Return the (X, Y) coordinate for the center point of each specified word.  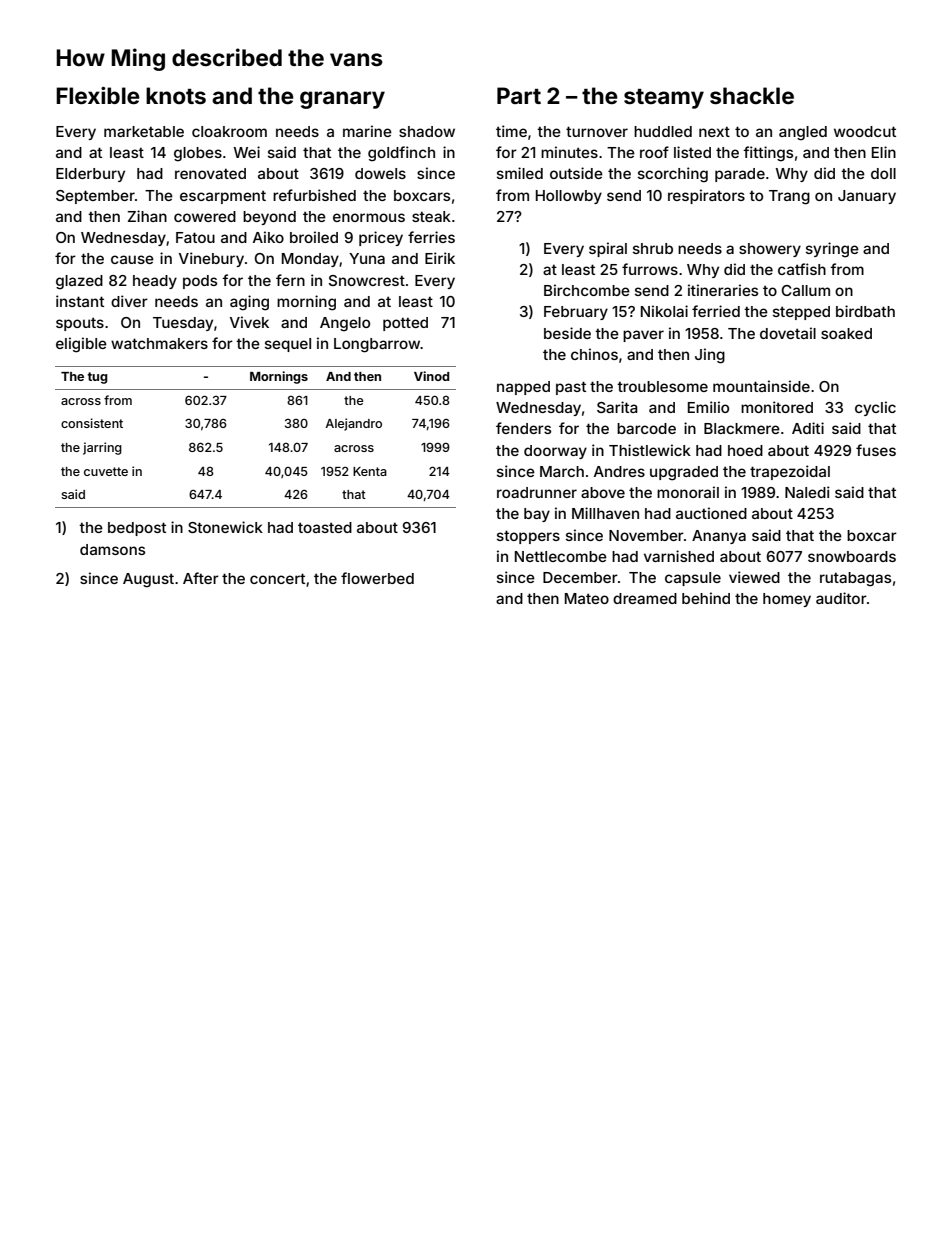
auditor (841, 598)
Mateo (587, 598)
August (148, 580)
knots (176, 95)
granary (342, 100)
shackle (752, 95)
